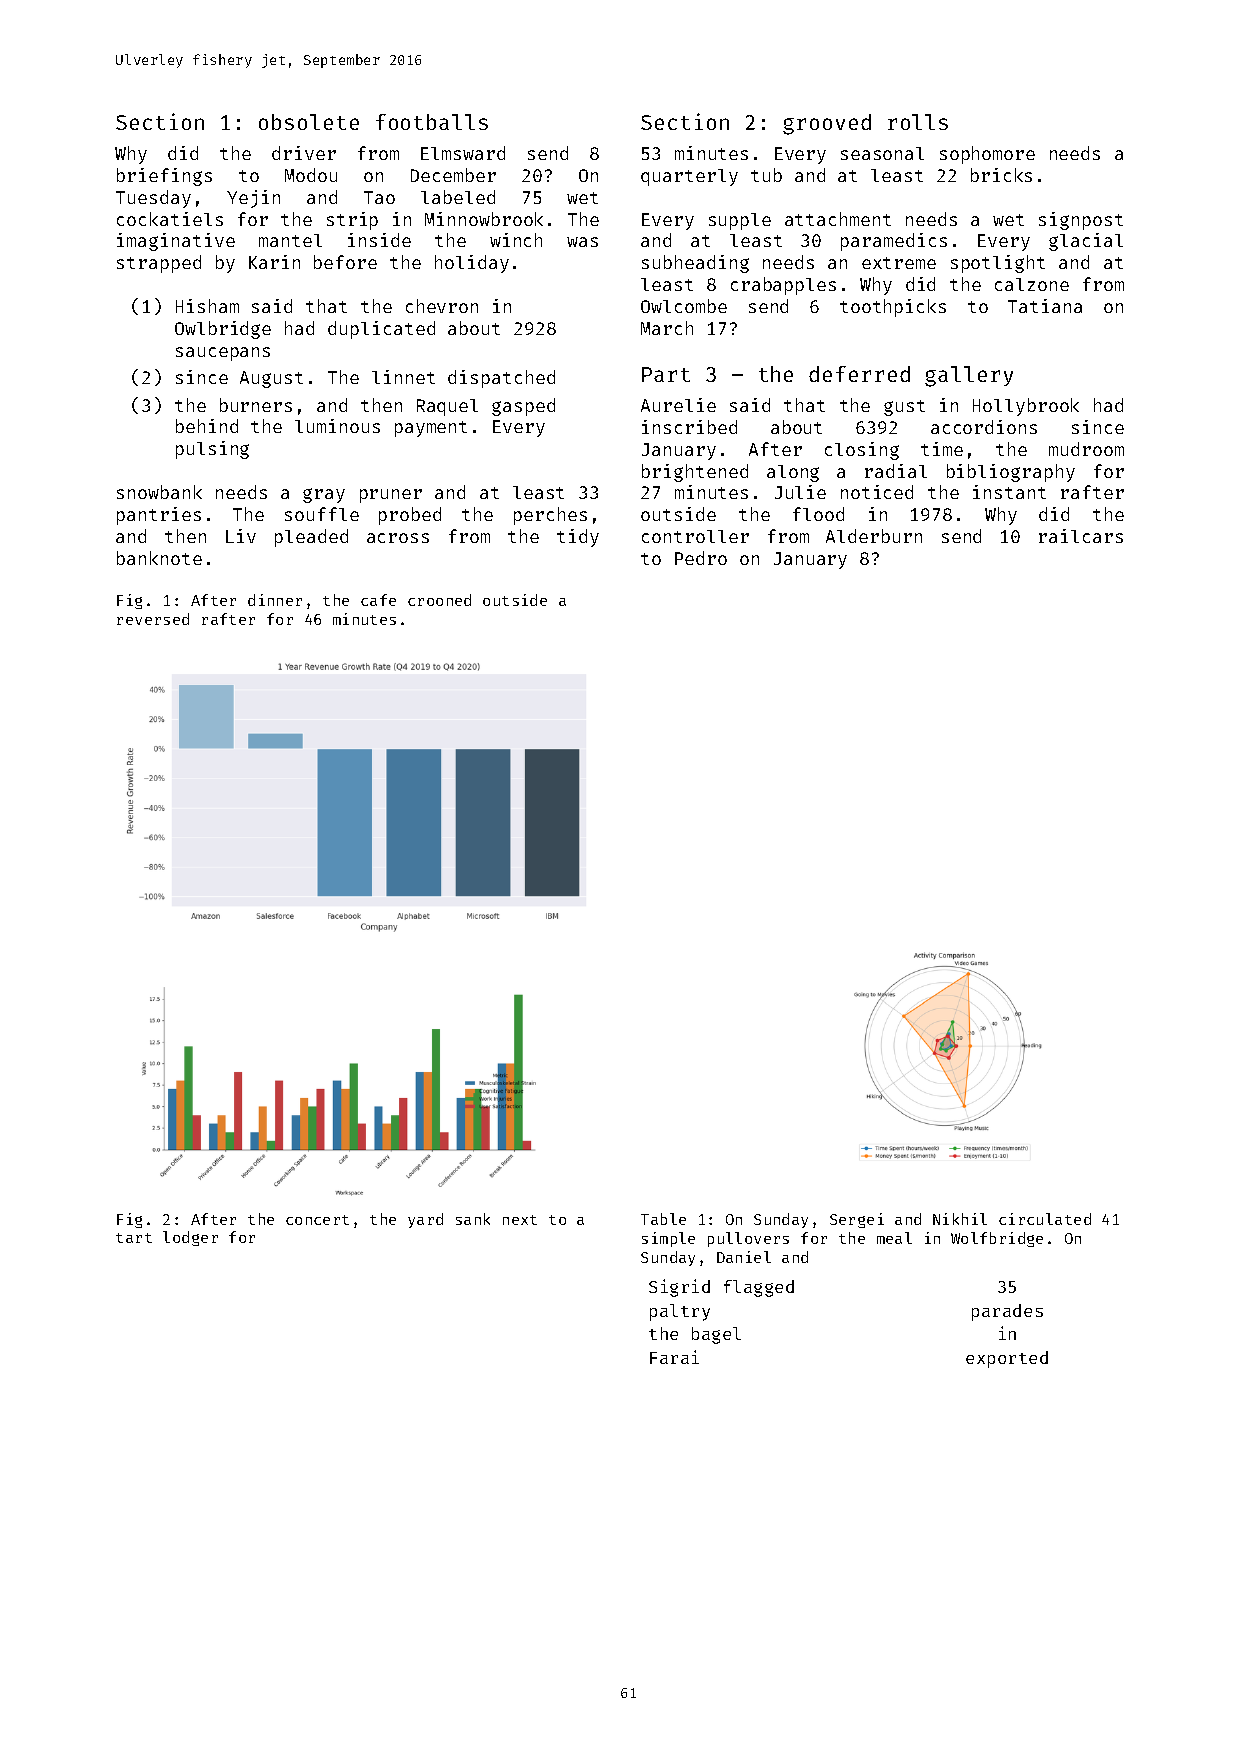 The image size is (1241, 1755). Describe the element at coordinates (1045, 1219) in the page. I see `circulated` at that location.
